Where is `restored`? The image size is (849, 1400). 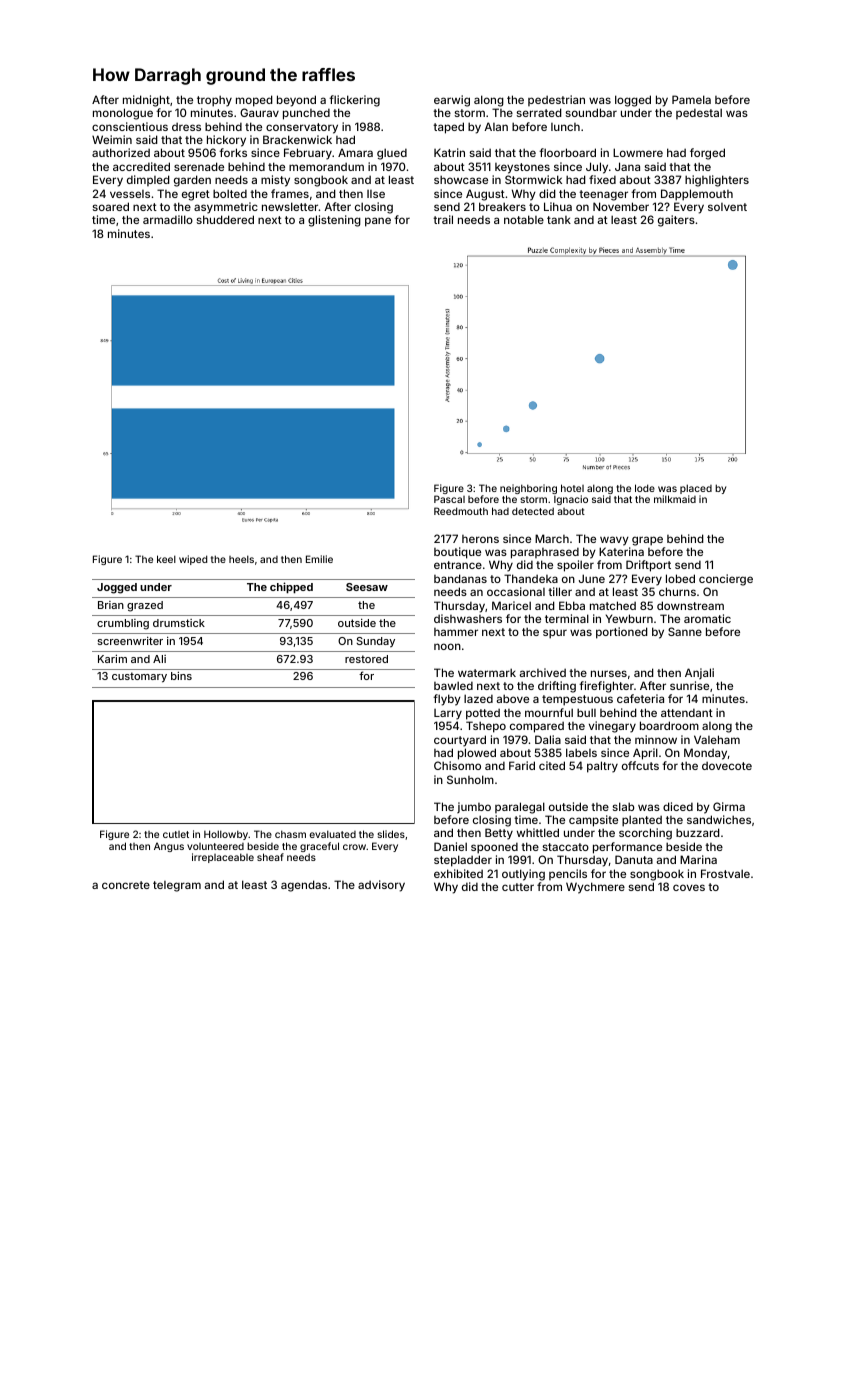
restored is located at coordinates (366, 659).
